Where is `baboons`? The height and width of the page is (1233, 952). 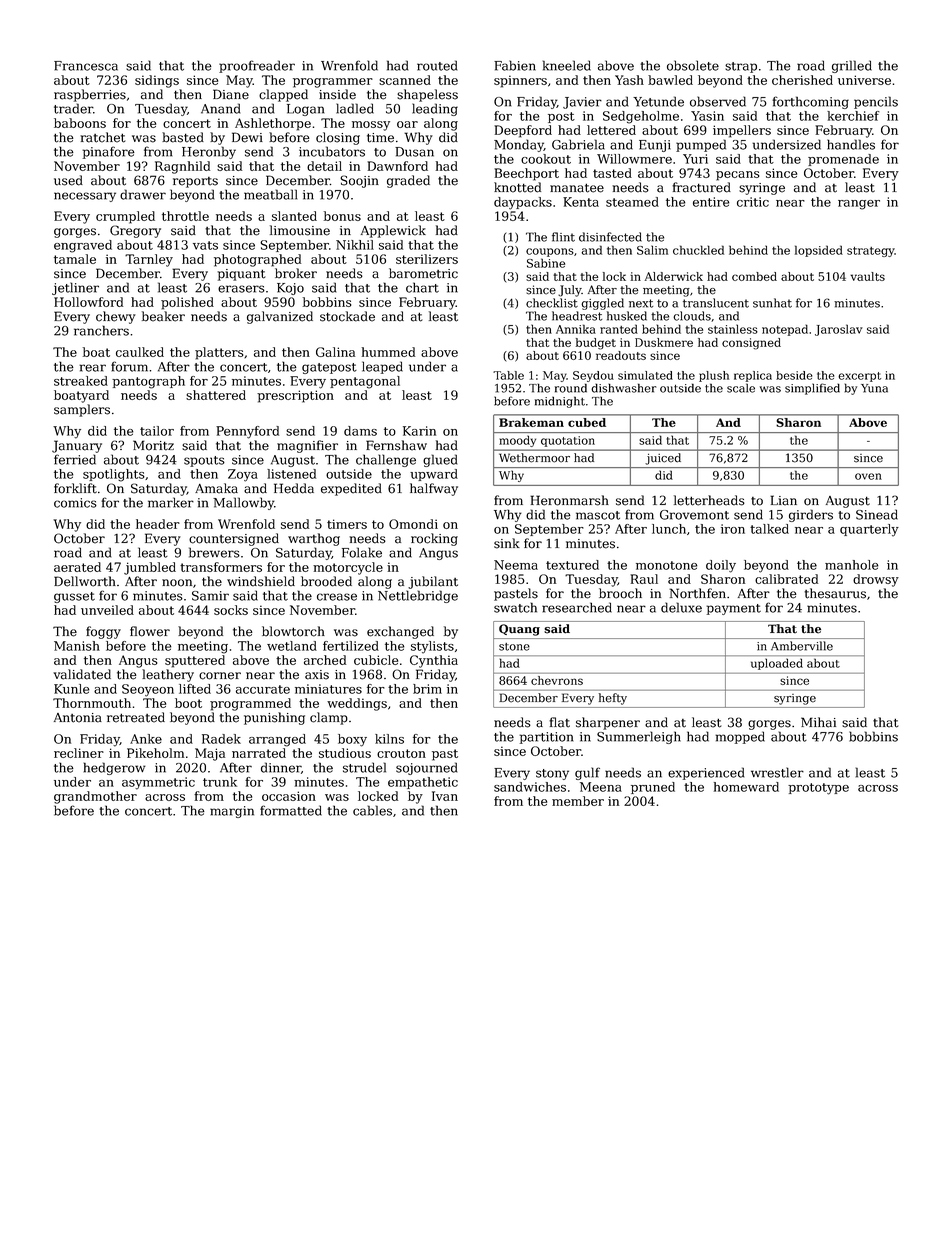
baboons is located at coordinates (80, 123).
